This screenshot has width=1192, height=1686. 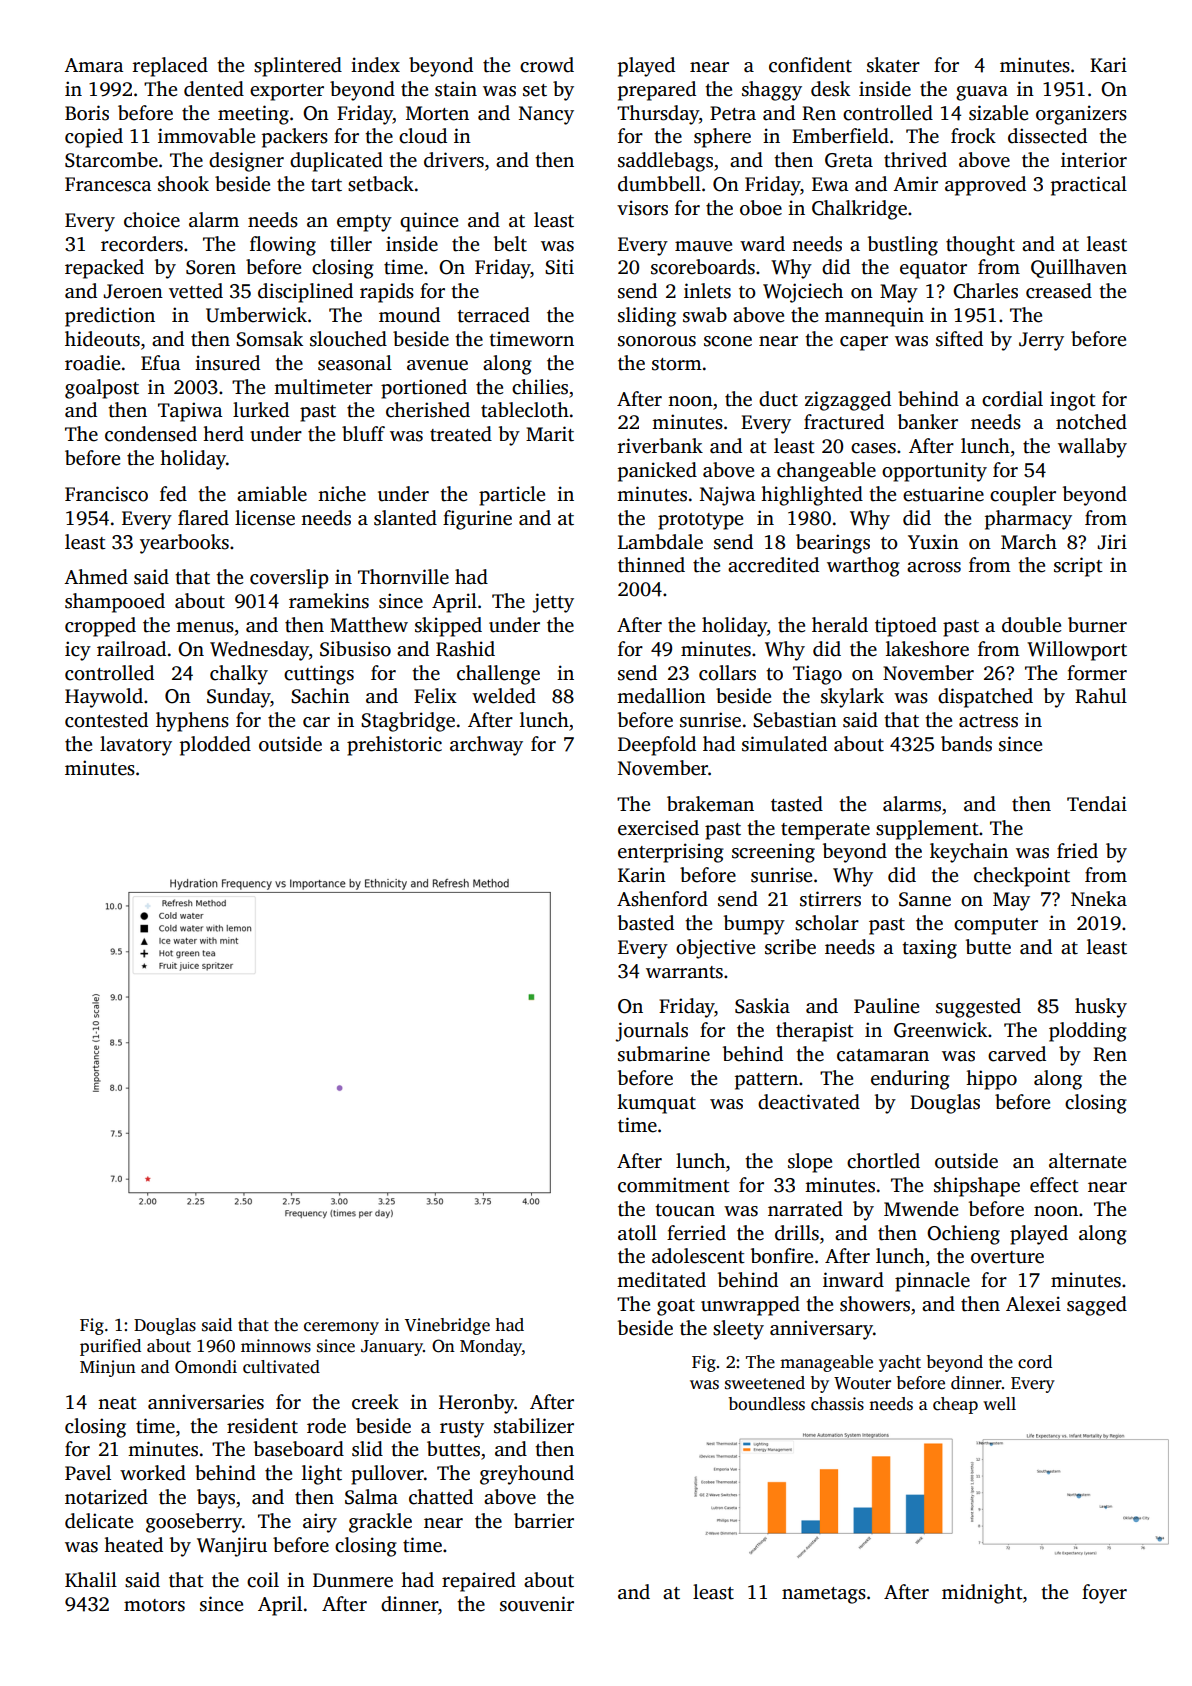 What do you see at coordinates (646, 923) in the screenshot?
I see `basted` at bounding box center [646, 923].
